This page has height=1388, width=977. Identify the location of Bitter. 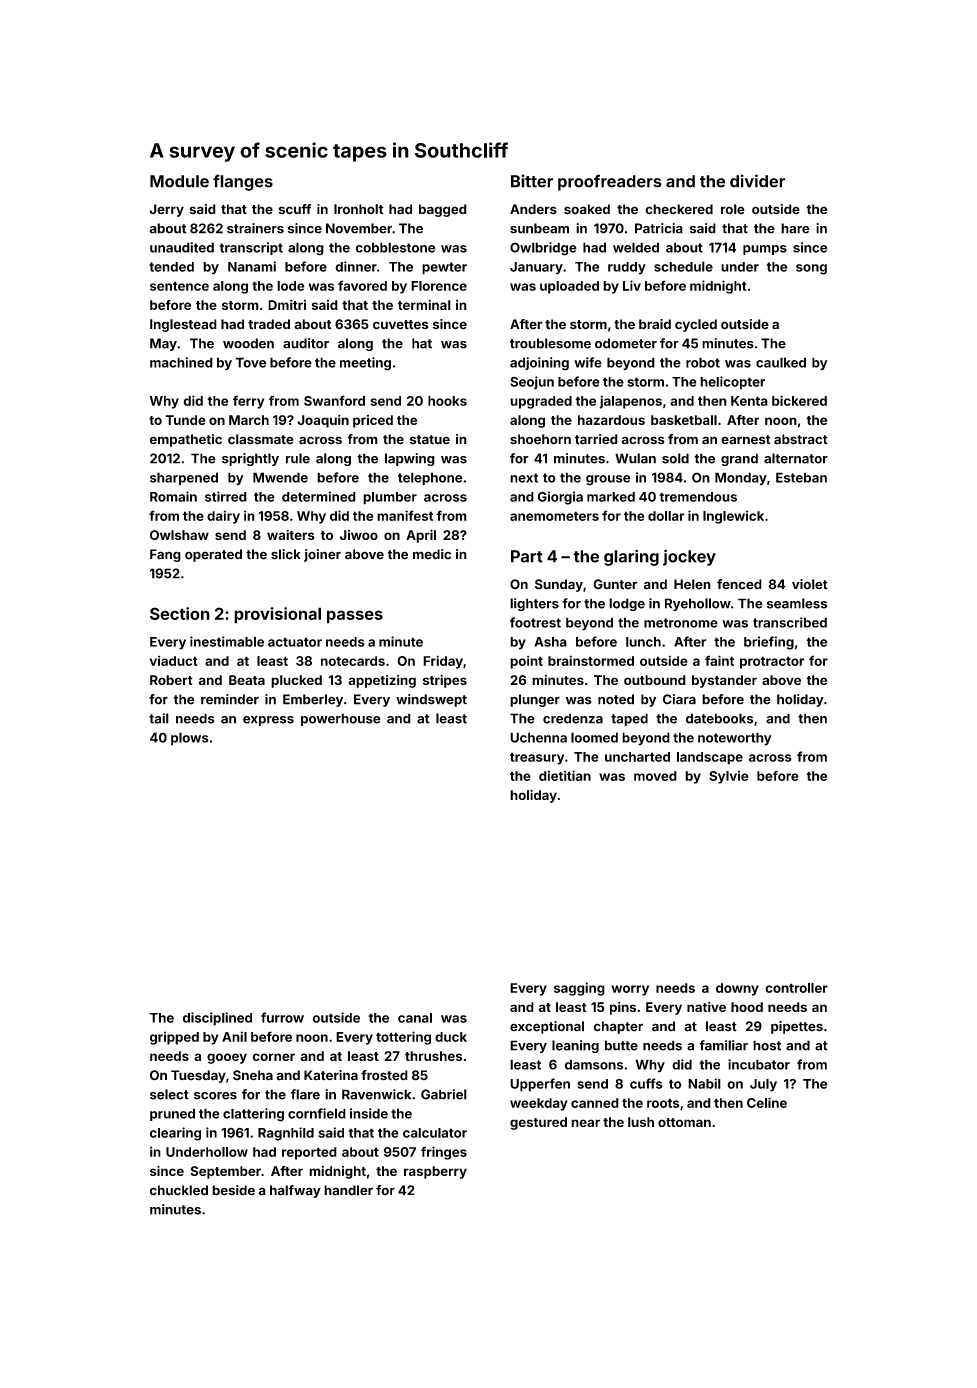
(532, 181).
